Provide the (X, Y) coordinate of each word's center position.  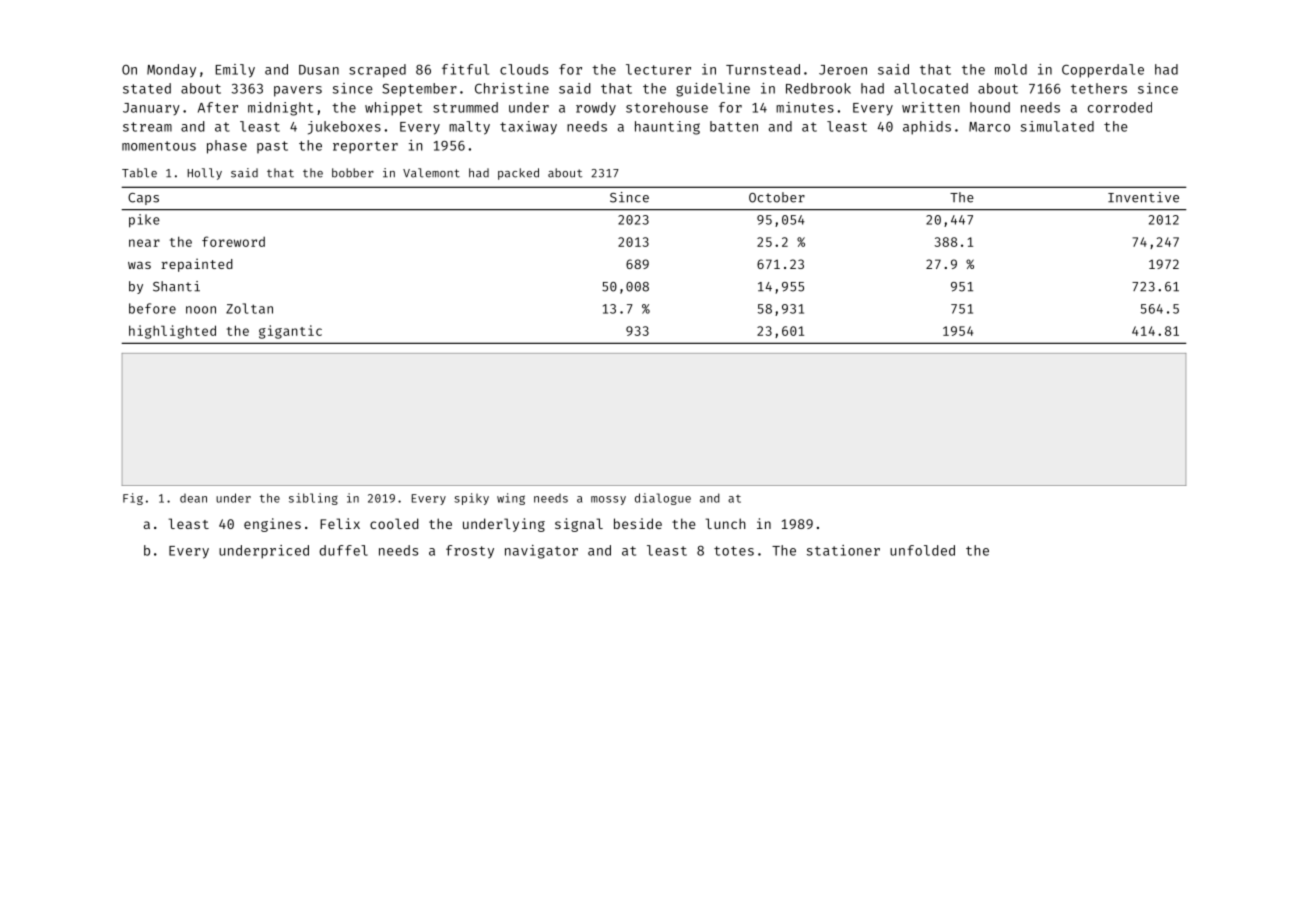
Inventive (1143, 197)
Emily (235, 71)
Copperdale (1103, 71)
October (777, 197)
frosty (470, 552)
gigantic (290, 332)
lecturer (658, 69)
